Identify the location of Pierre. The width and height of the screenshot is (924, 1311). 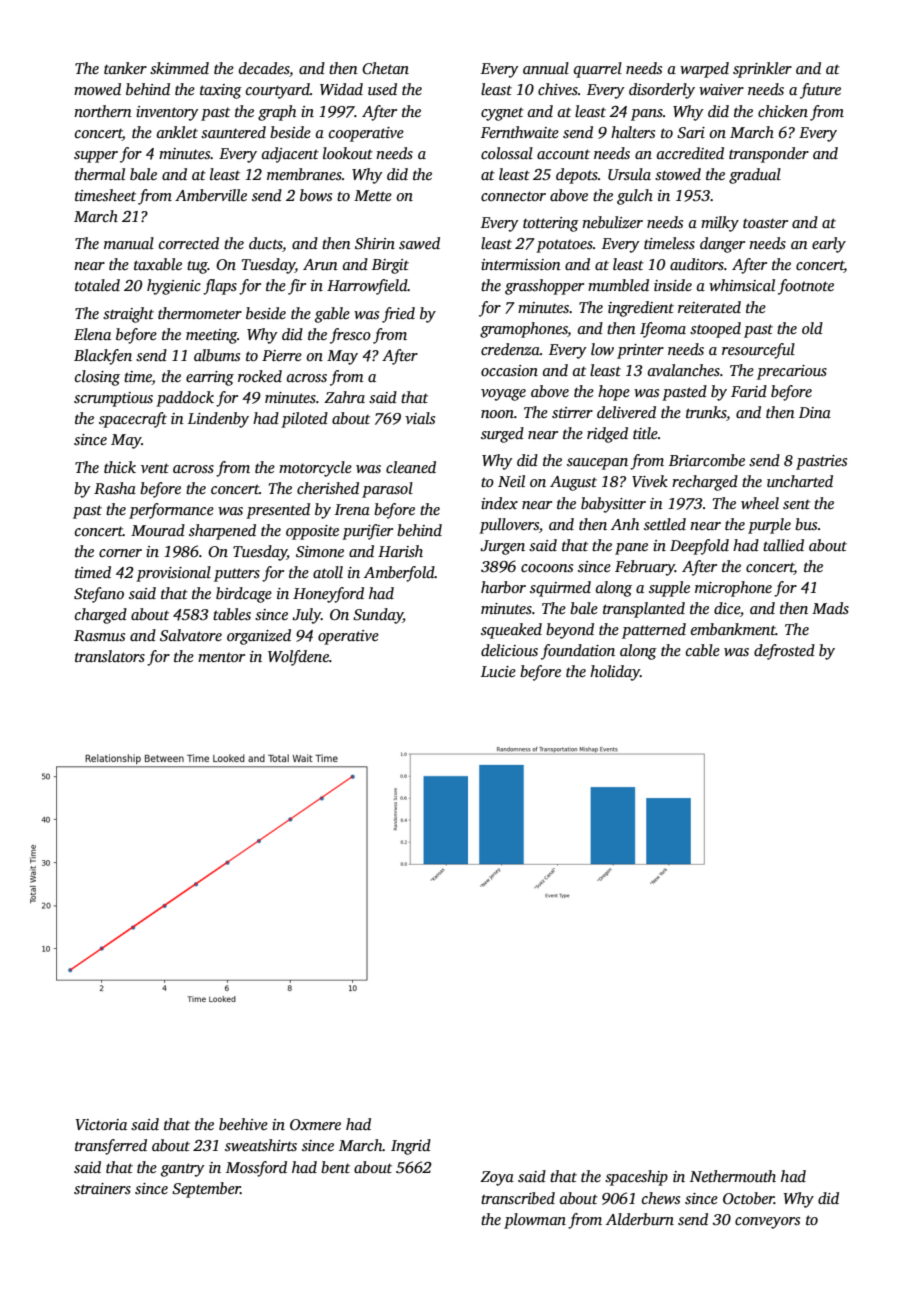
(282, 355).
